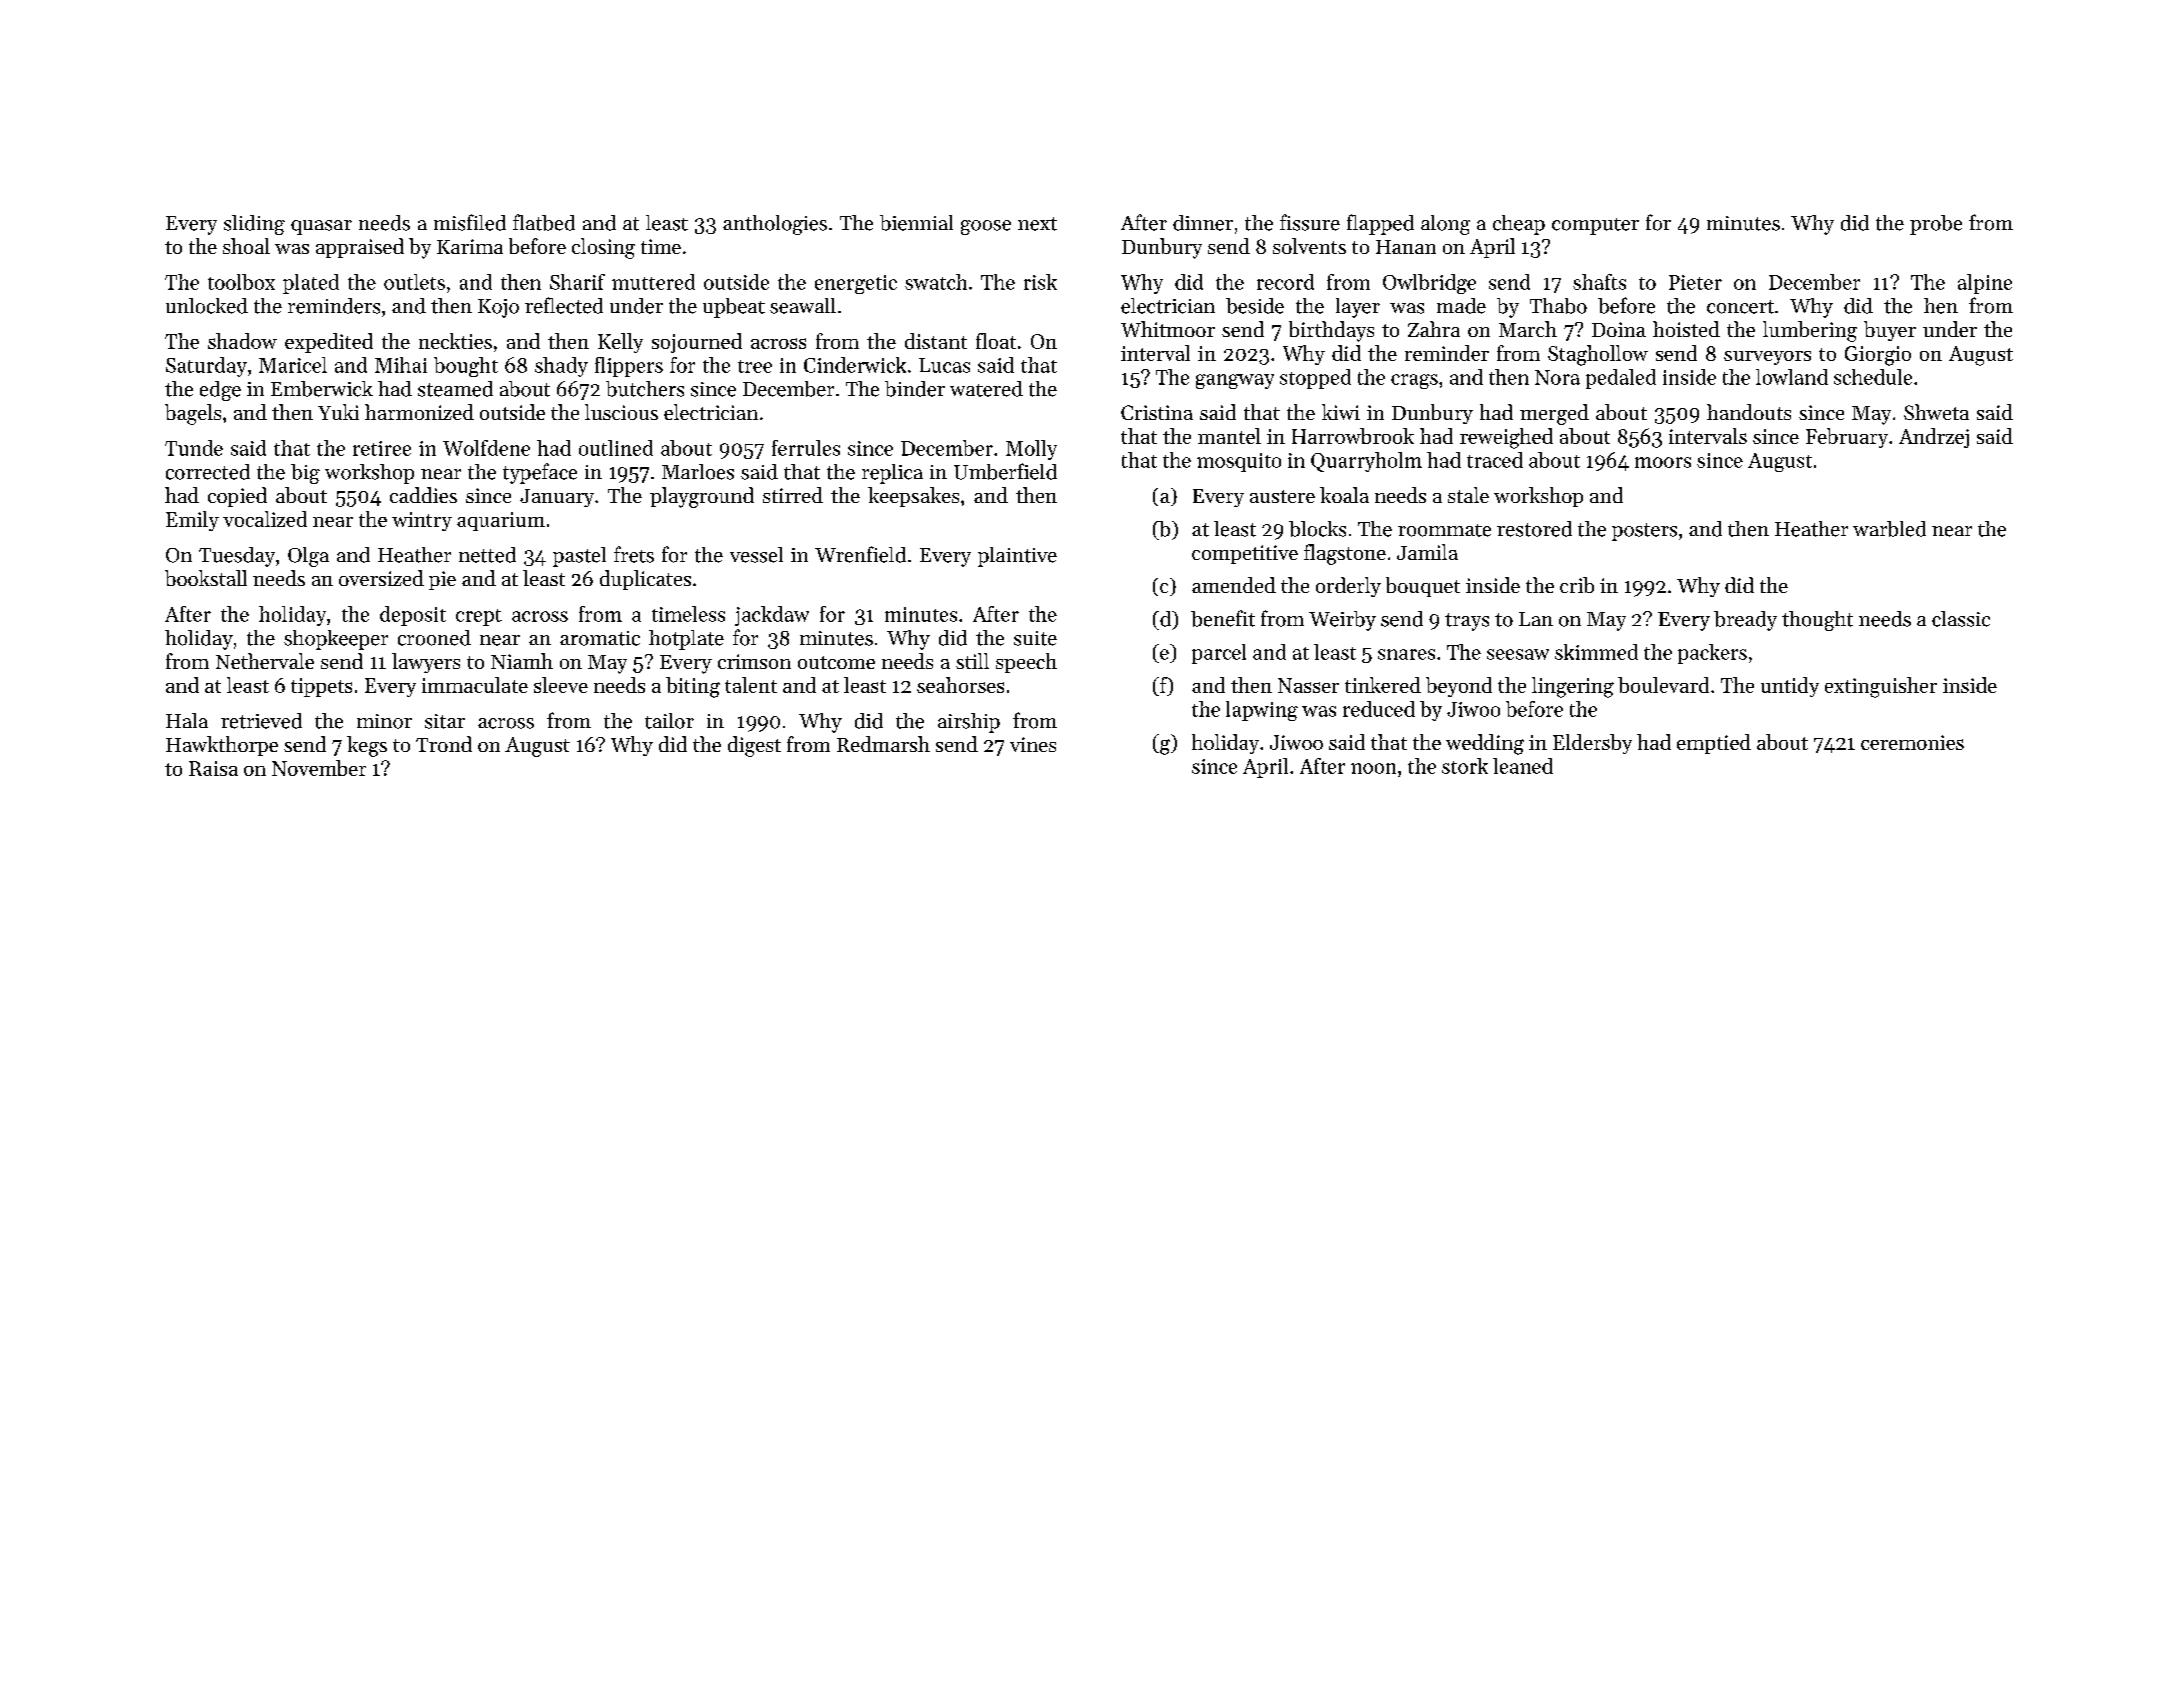  I want to click on boulevard, so click(1663, 685).
